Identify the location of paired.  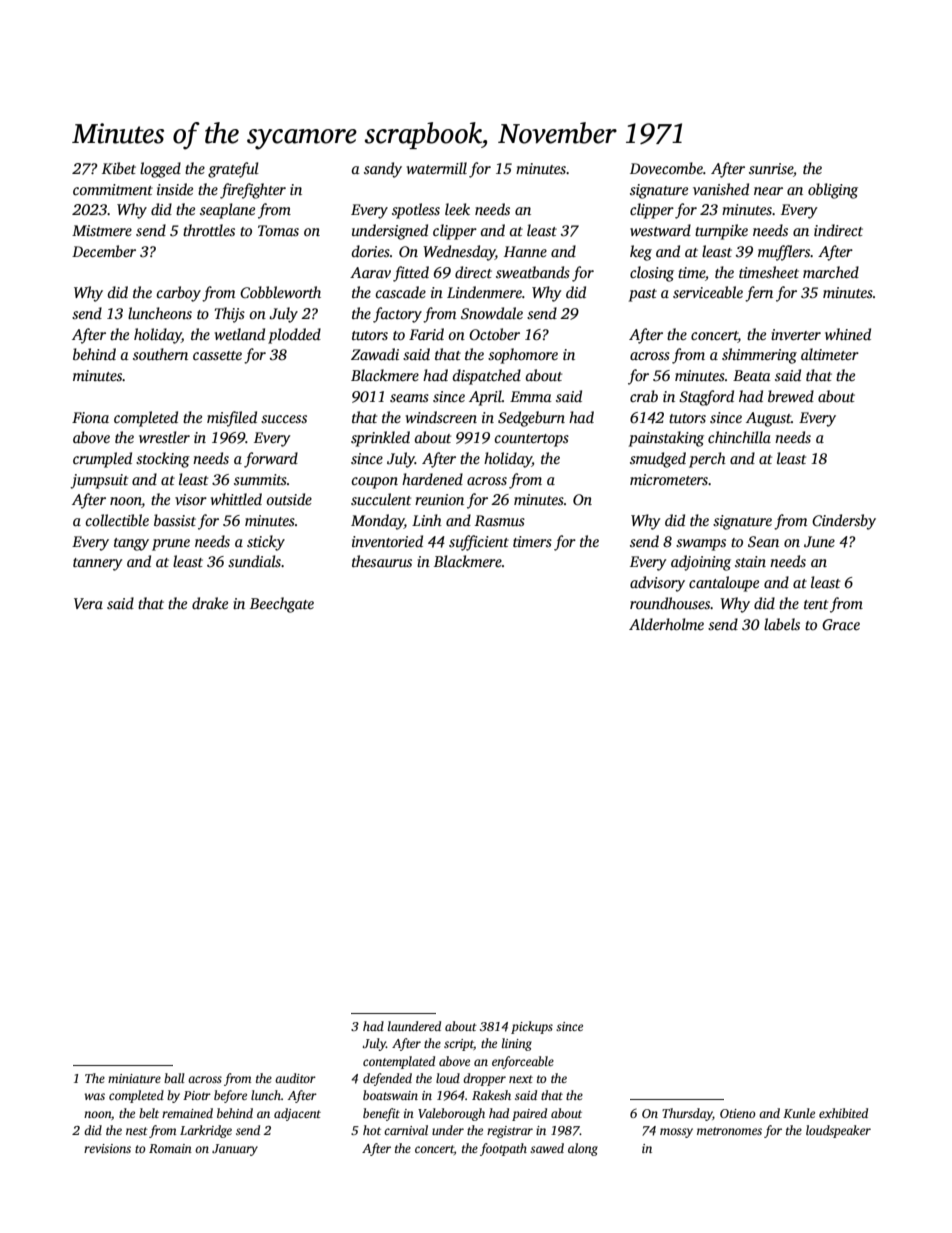
(529, 1114).
